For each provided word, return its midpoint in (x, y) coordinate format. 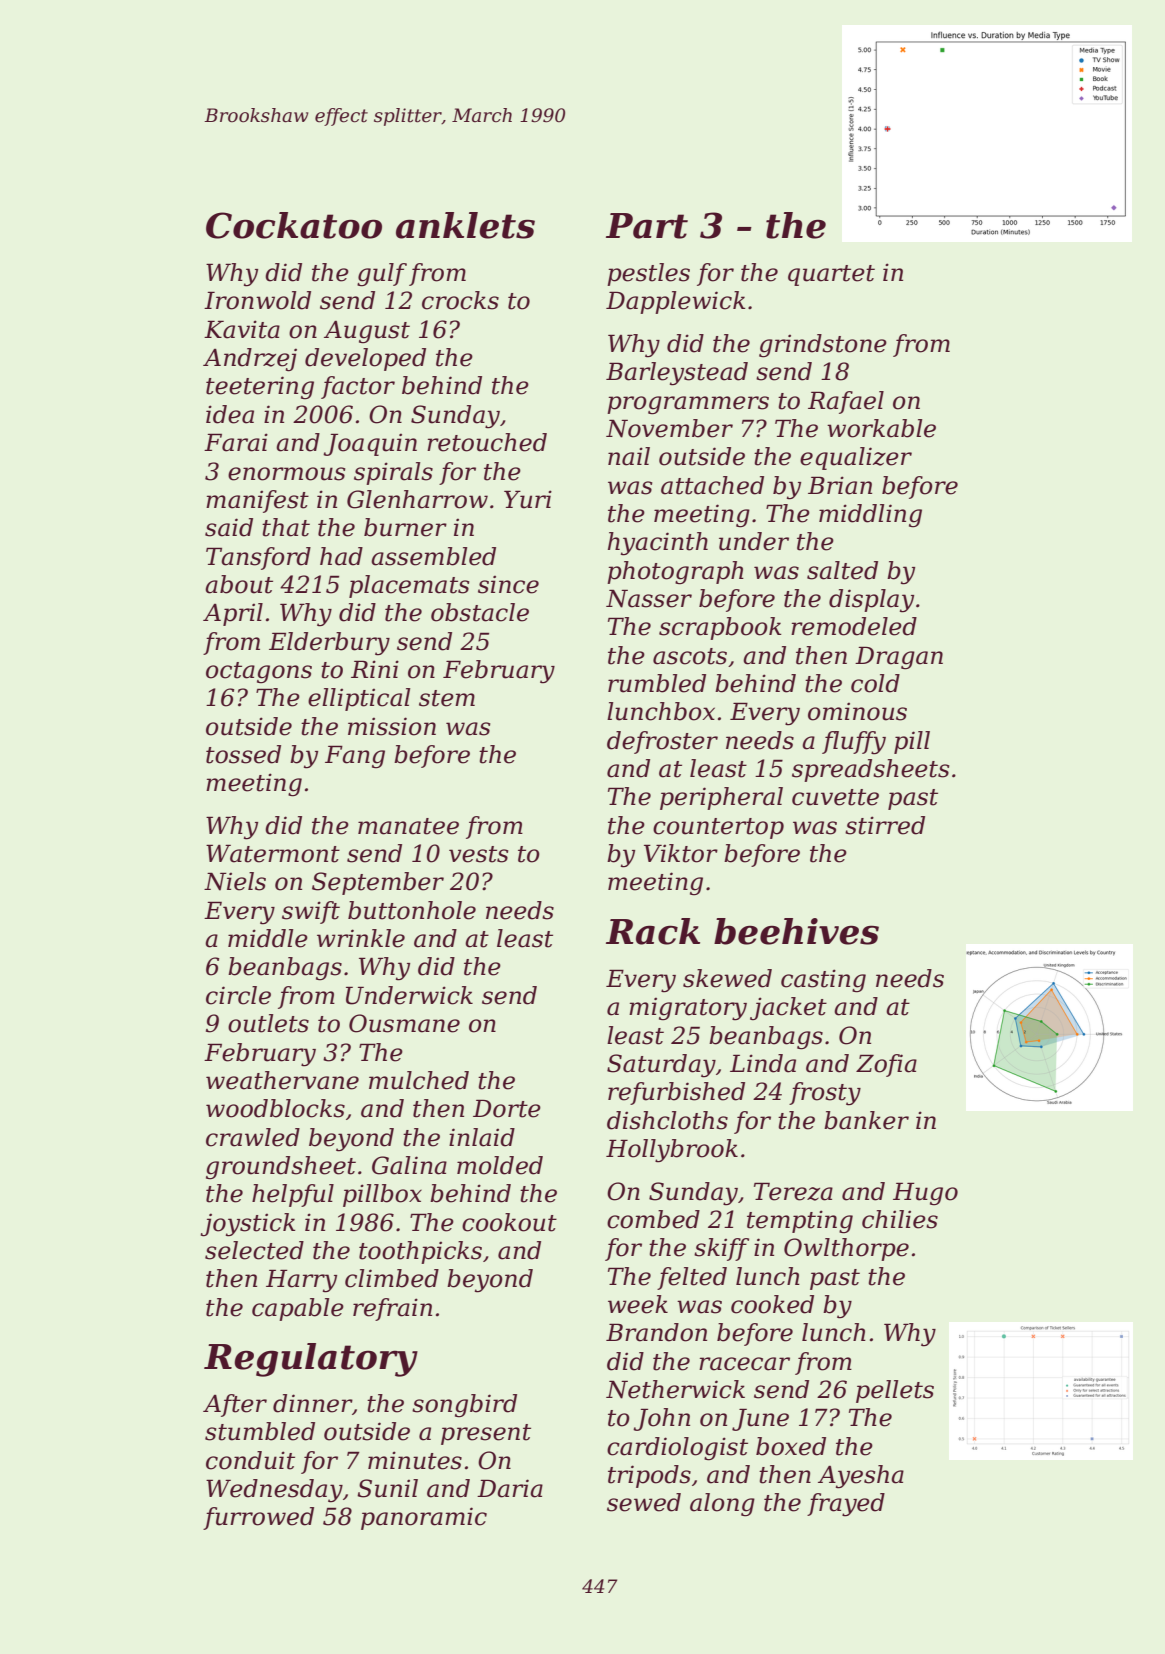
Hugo (925, 1194)
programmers (688, 405)
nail (629, 456)
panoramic (424, 1518)
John (661, 1419)
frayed (846, 1505)
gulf (382, 275)
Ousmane (404, 1023)
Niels (235, 881)
